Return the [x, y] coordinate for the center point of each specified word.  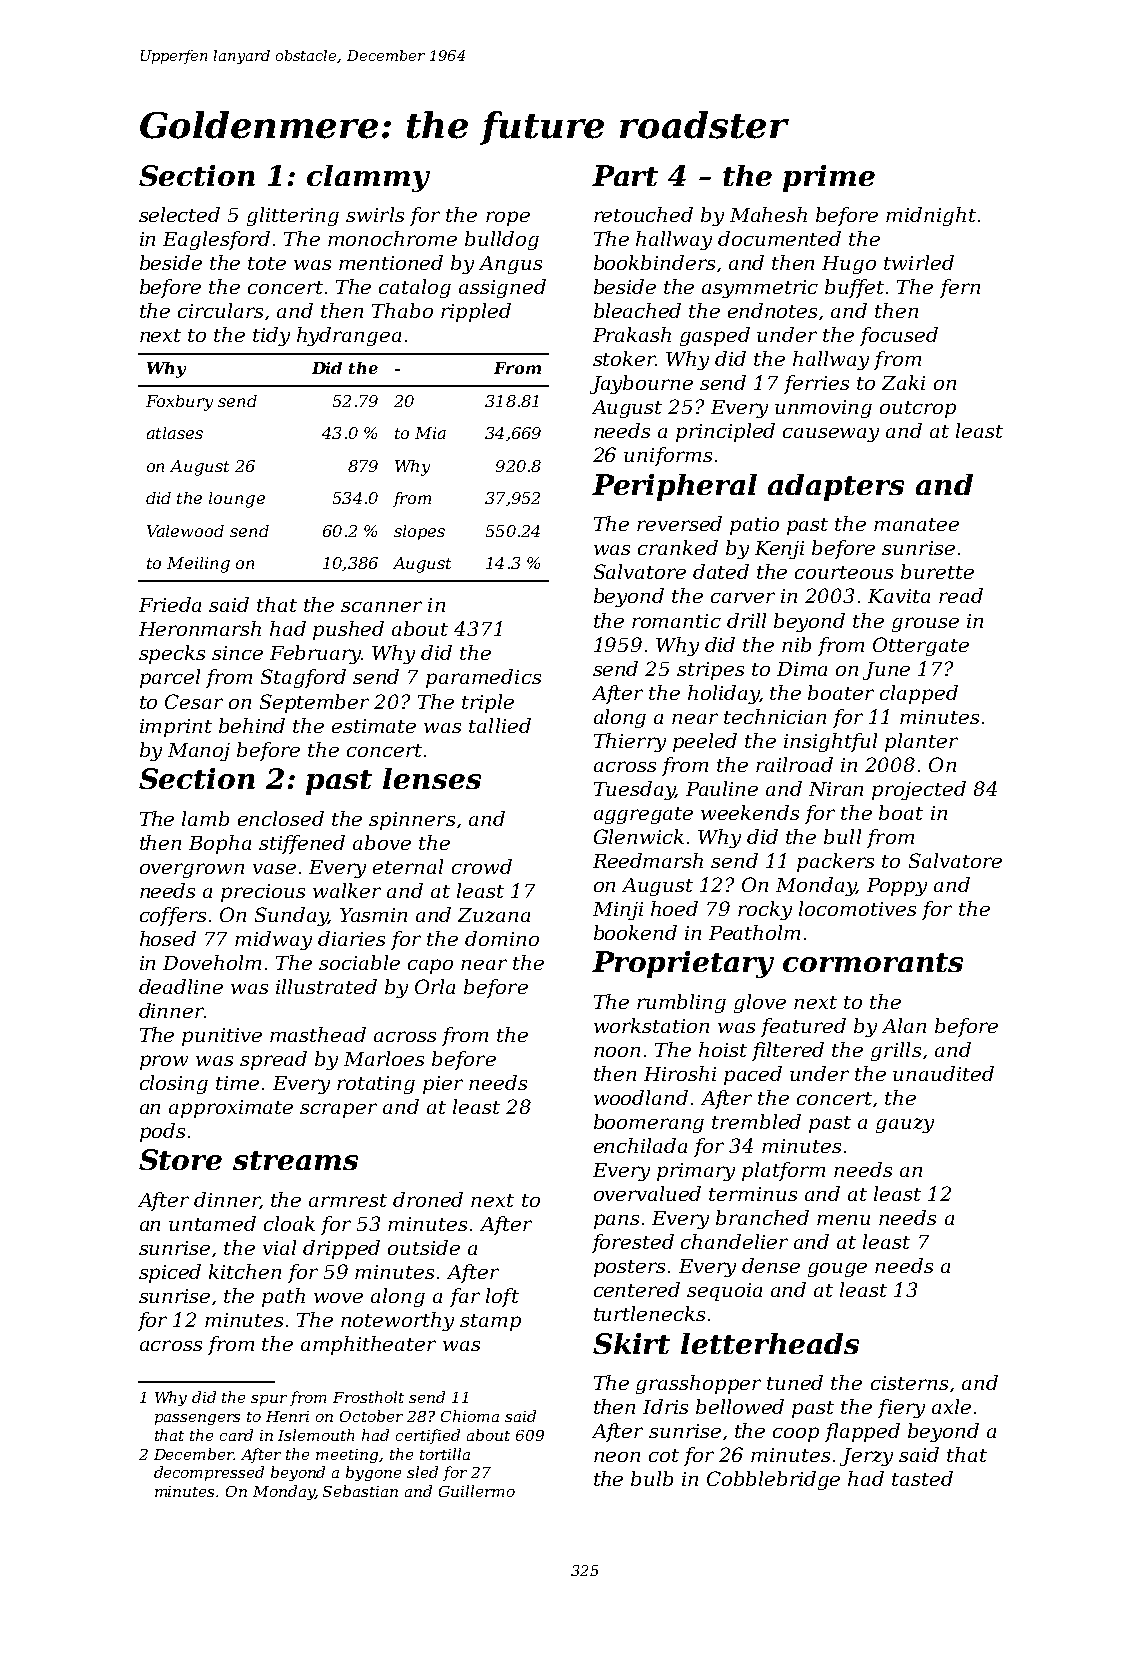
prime [829, 178]
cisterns [909, 1383]
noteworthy [397, 1321]
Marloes [384, 1058]
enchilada [640, 1145]
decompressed [209, 1473]
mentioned [391, 262]
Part [625, 175]
